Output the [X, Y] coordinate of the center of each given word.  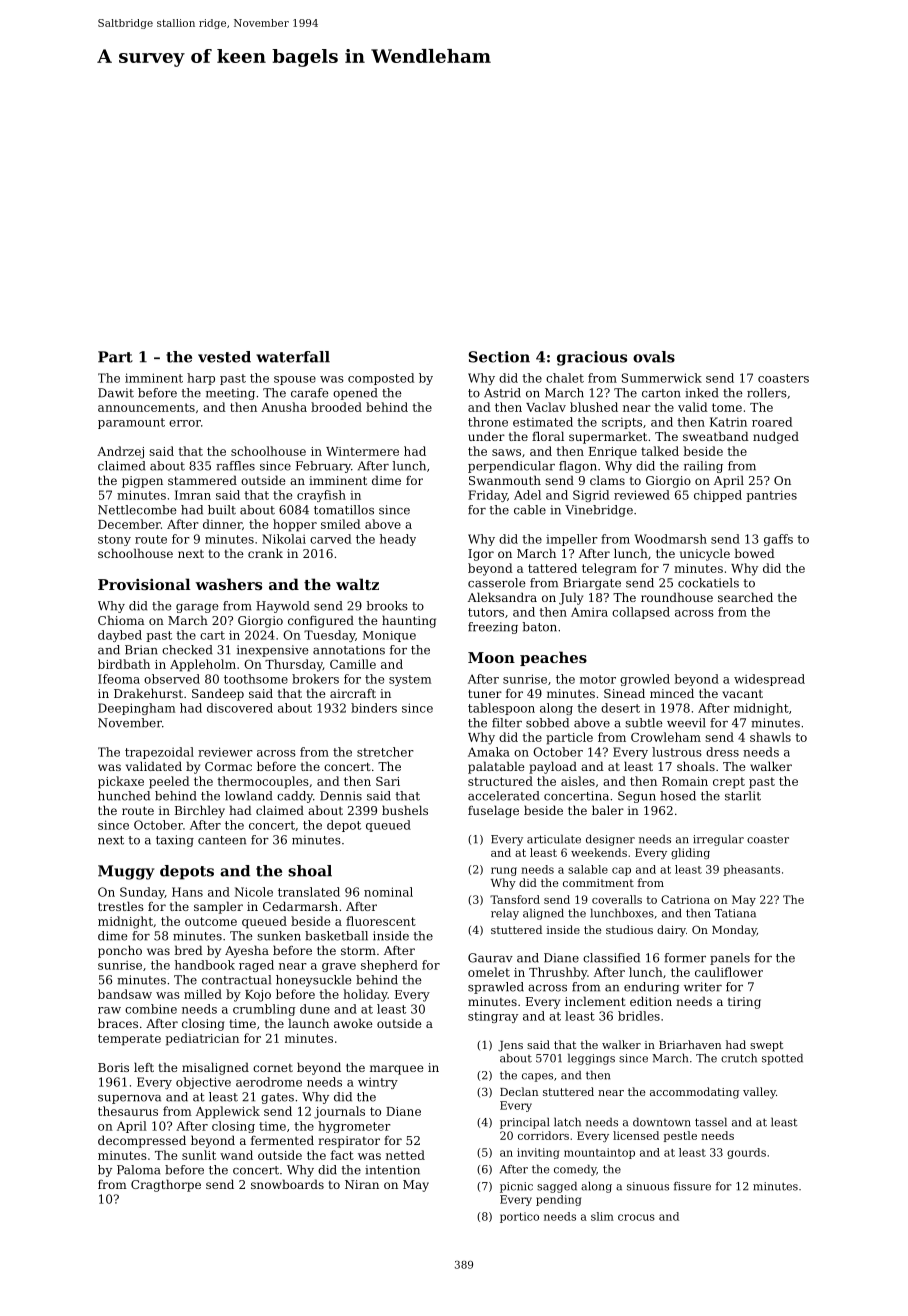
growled [645, 680]
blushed [594, 407]
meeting [230, 394]
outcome [211, 921]
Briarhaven [690, 1044]
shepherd [389, 966]
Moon [491, 657]
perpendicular [511, 467]
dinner [222, 524]
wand [236, 1155]
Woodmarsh [670, 539]
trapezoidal [159, 753]
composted [381, 379]
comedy [575, 1170]
